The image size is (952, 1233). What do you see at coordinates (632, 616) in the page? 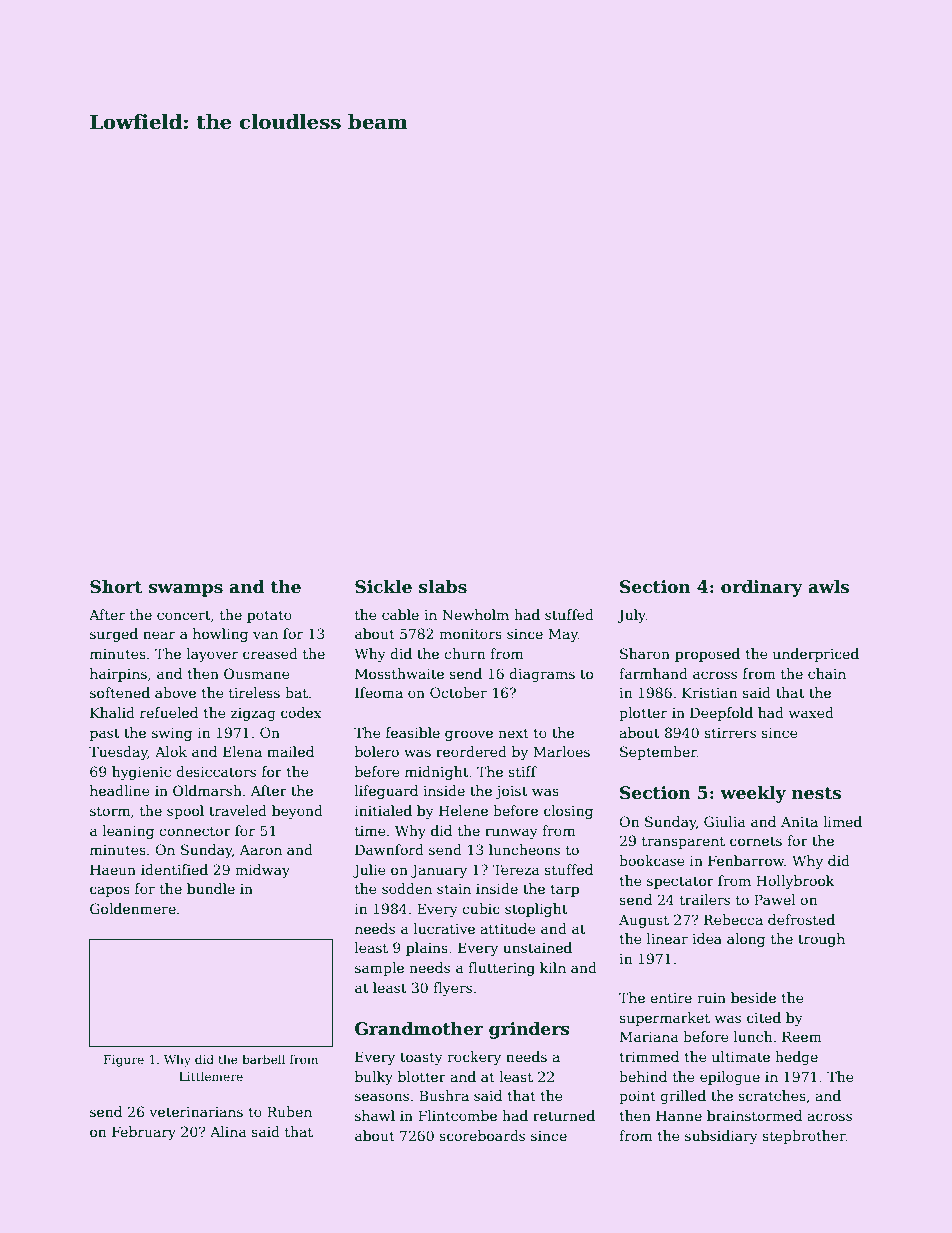
I see `July` at bounding box center [632, 616].
